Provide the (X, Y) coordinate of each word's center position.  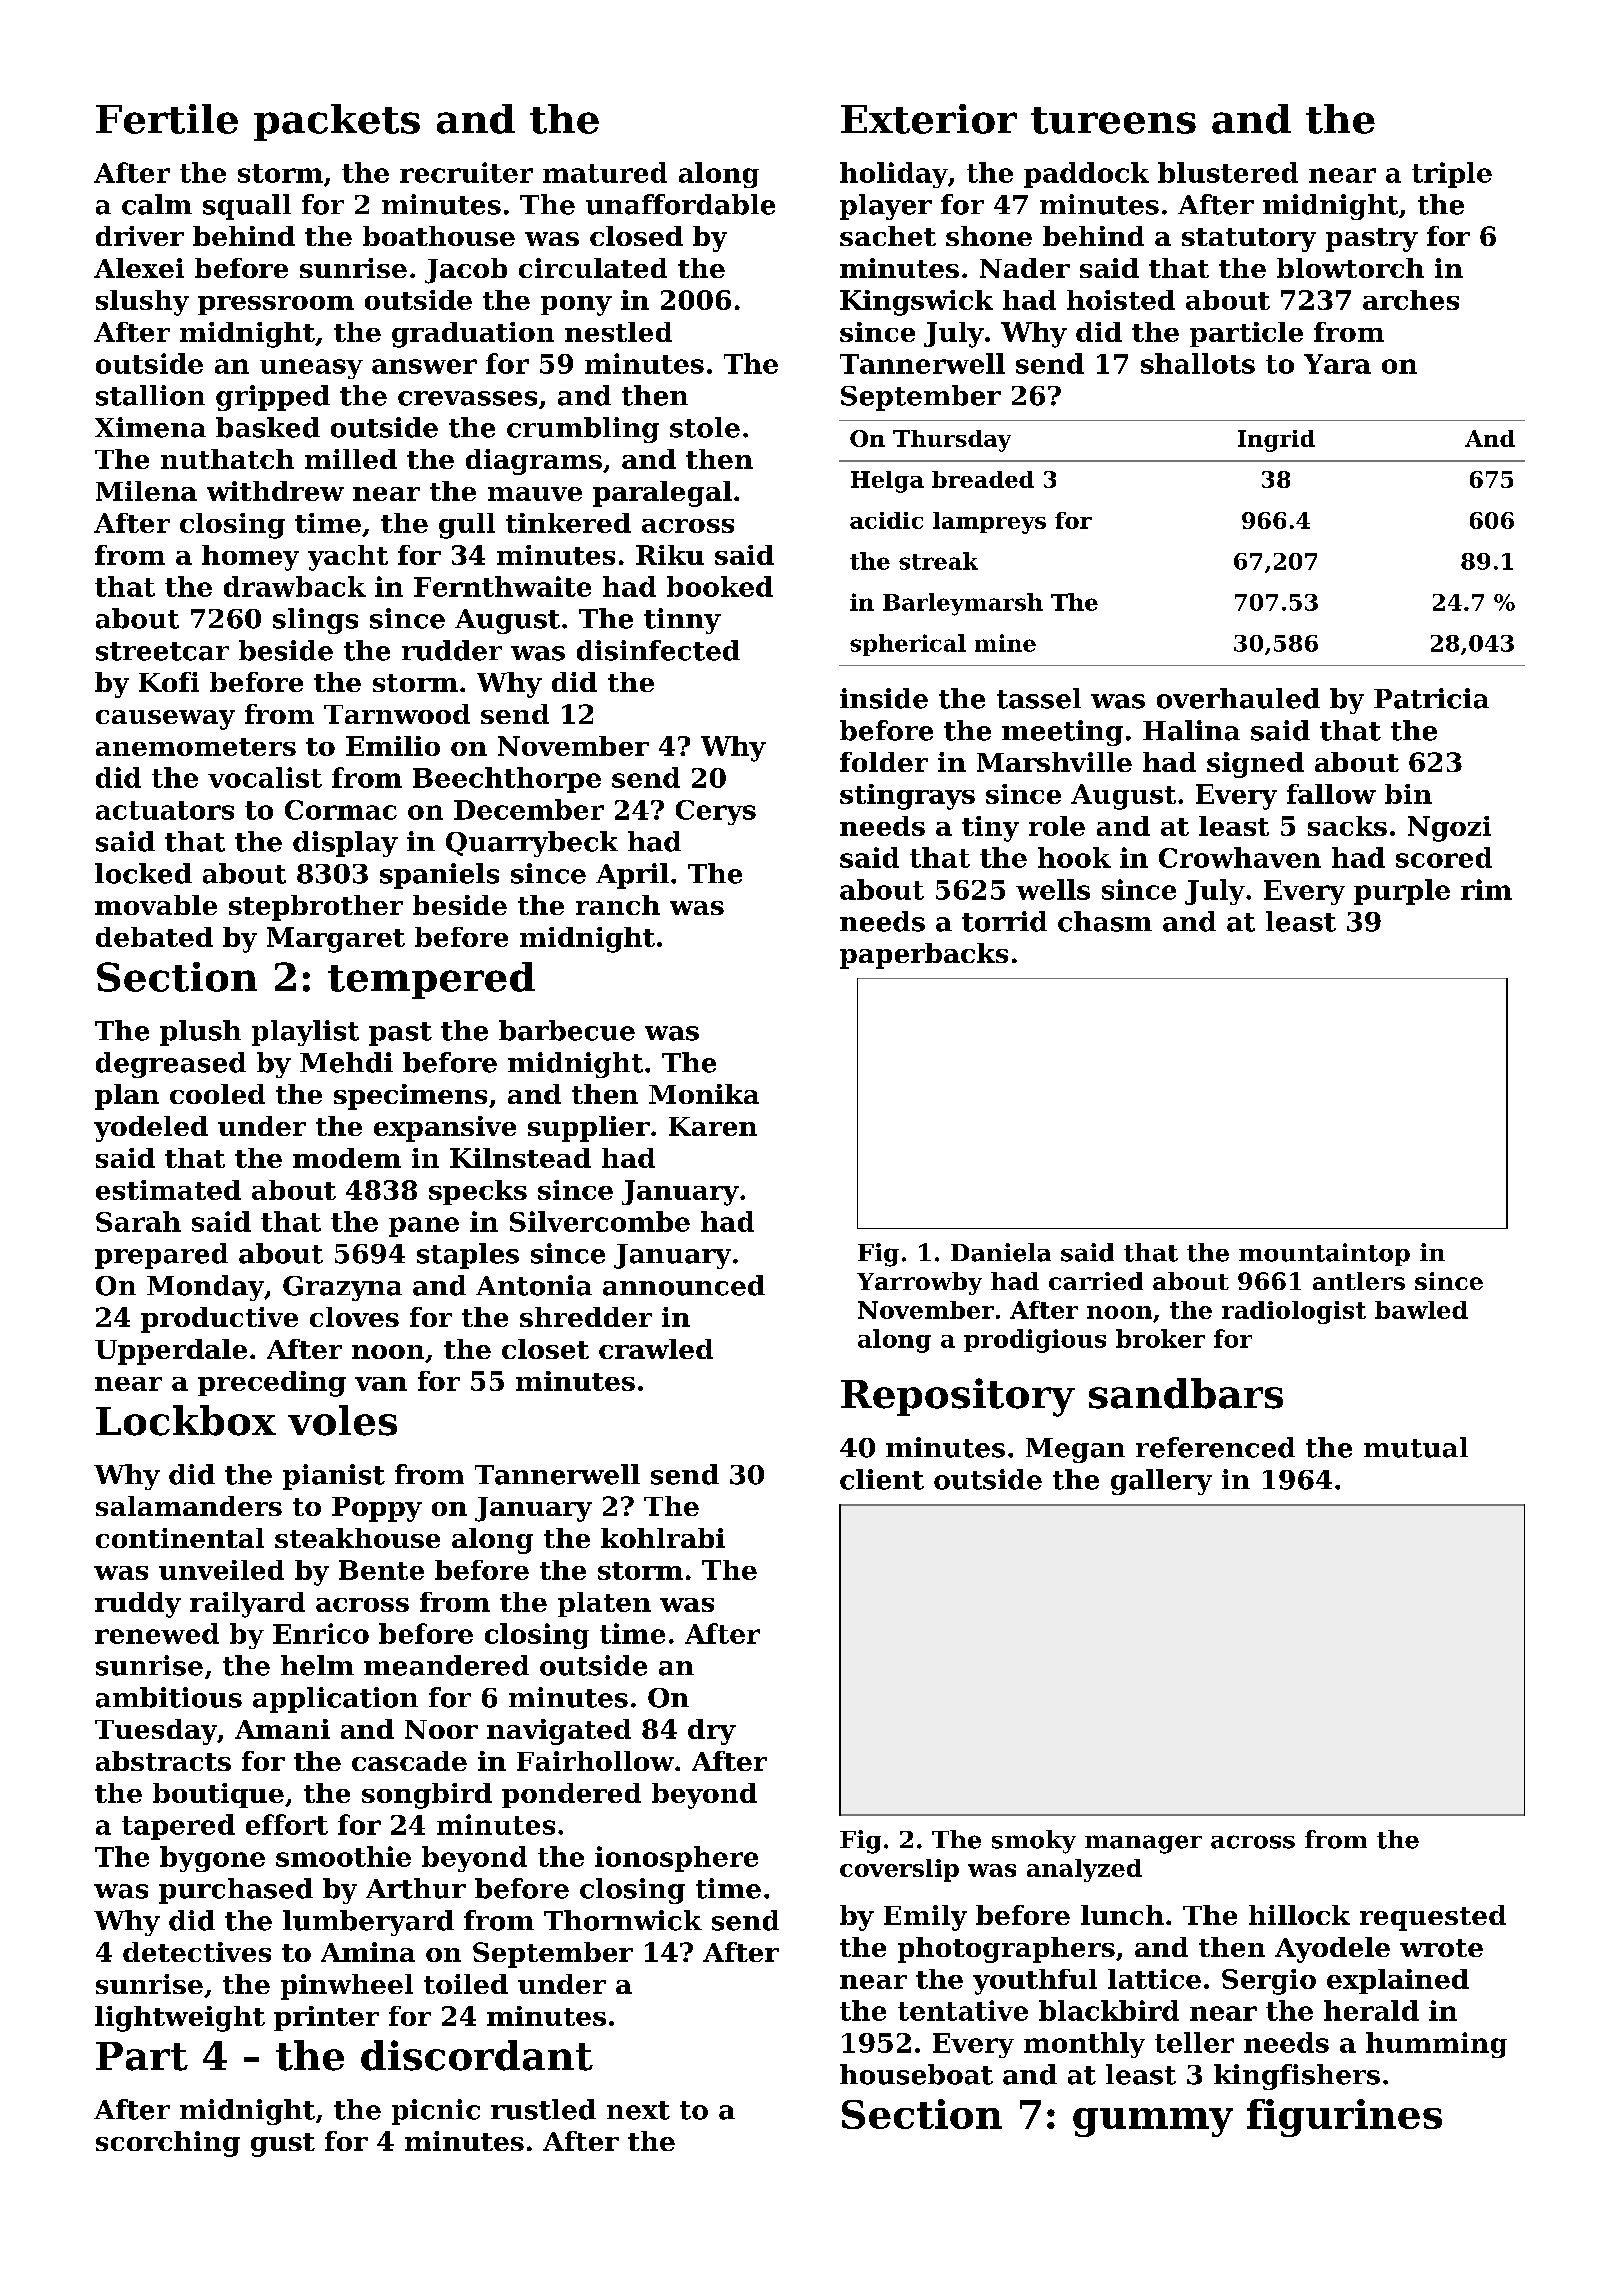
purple (1402, 892)
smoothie (343, 1856)
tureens (1113, 120)
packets (337, 122)
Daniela (1001, 1252)
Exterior (929, 119)
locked (143, 873)
